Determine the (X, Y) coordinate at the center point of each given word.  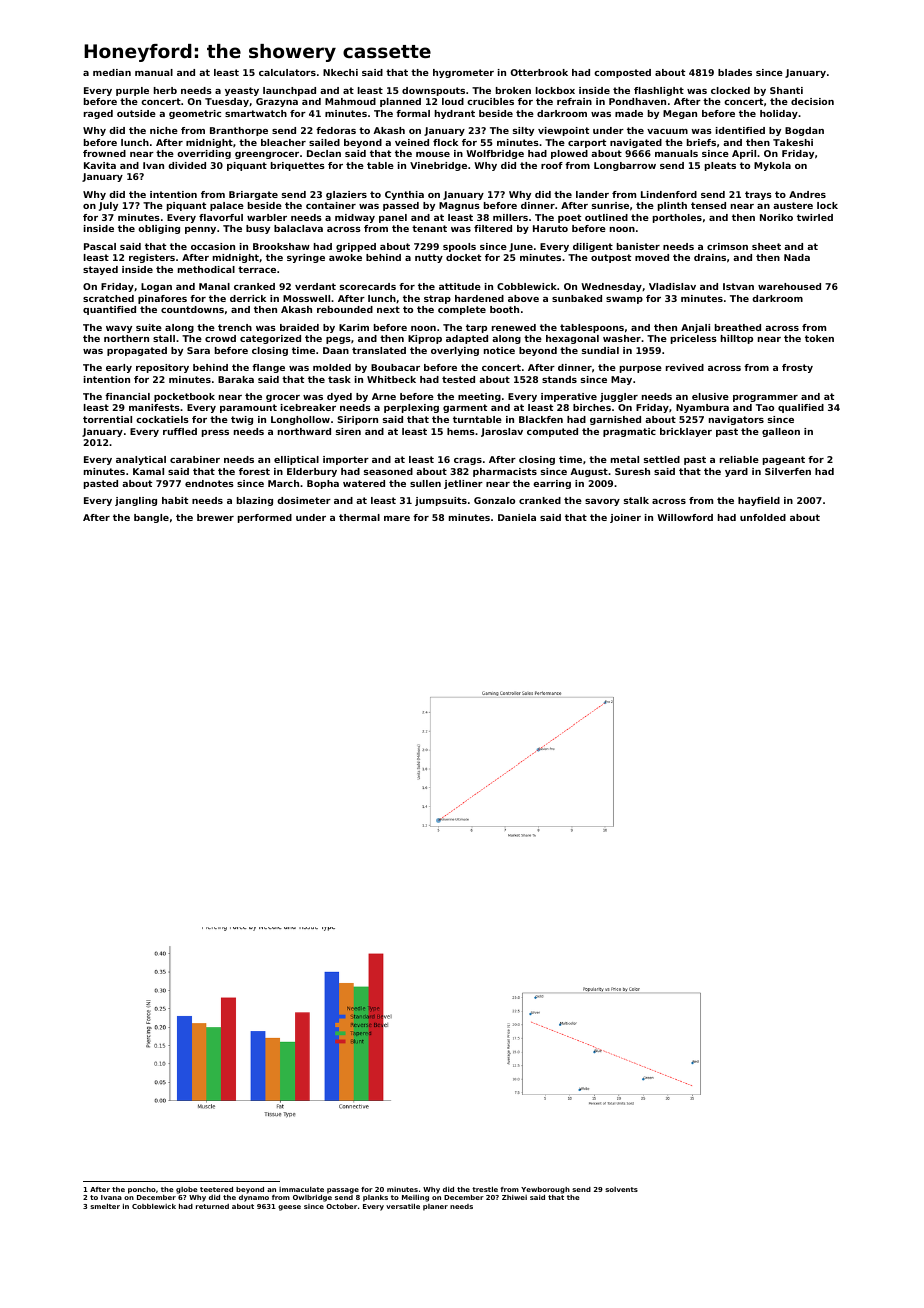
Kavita (100, 165)
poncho (142, 1190)
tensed (708, 205)
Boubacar (395, 367)
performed (265, 518)
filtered (493, 228)
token (819, 338)
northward (304, 431)
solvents (621, 1189)
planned (400, 102)
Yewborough (545, 1190)
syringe (306, 258)
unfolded (763, 517)
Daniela (517, 517)
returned (212, 1206)
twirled (815, 217)
